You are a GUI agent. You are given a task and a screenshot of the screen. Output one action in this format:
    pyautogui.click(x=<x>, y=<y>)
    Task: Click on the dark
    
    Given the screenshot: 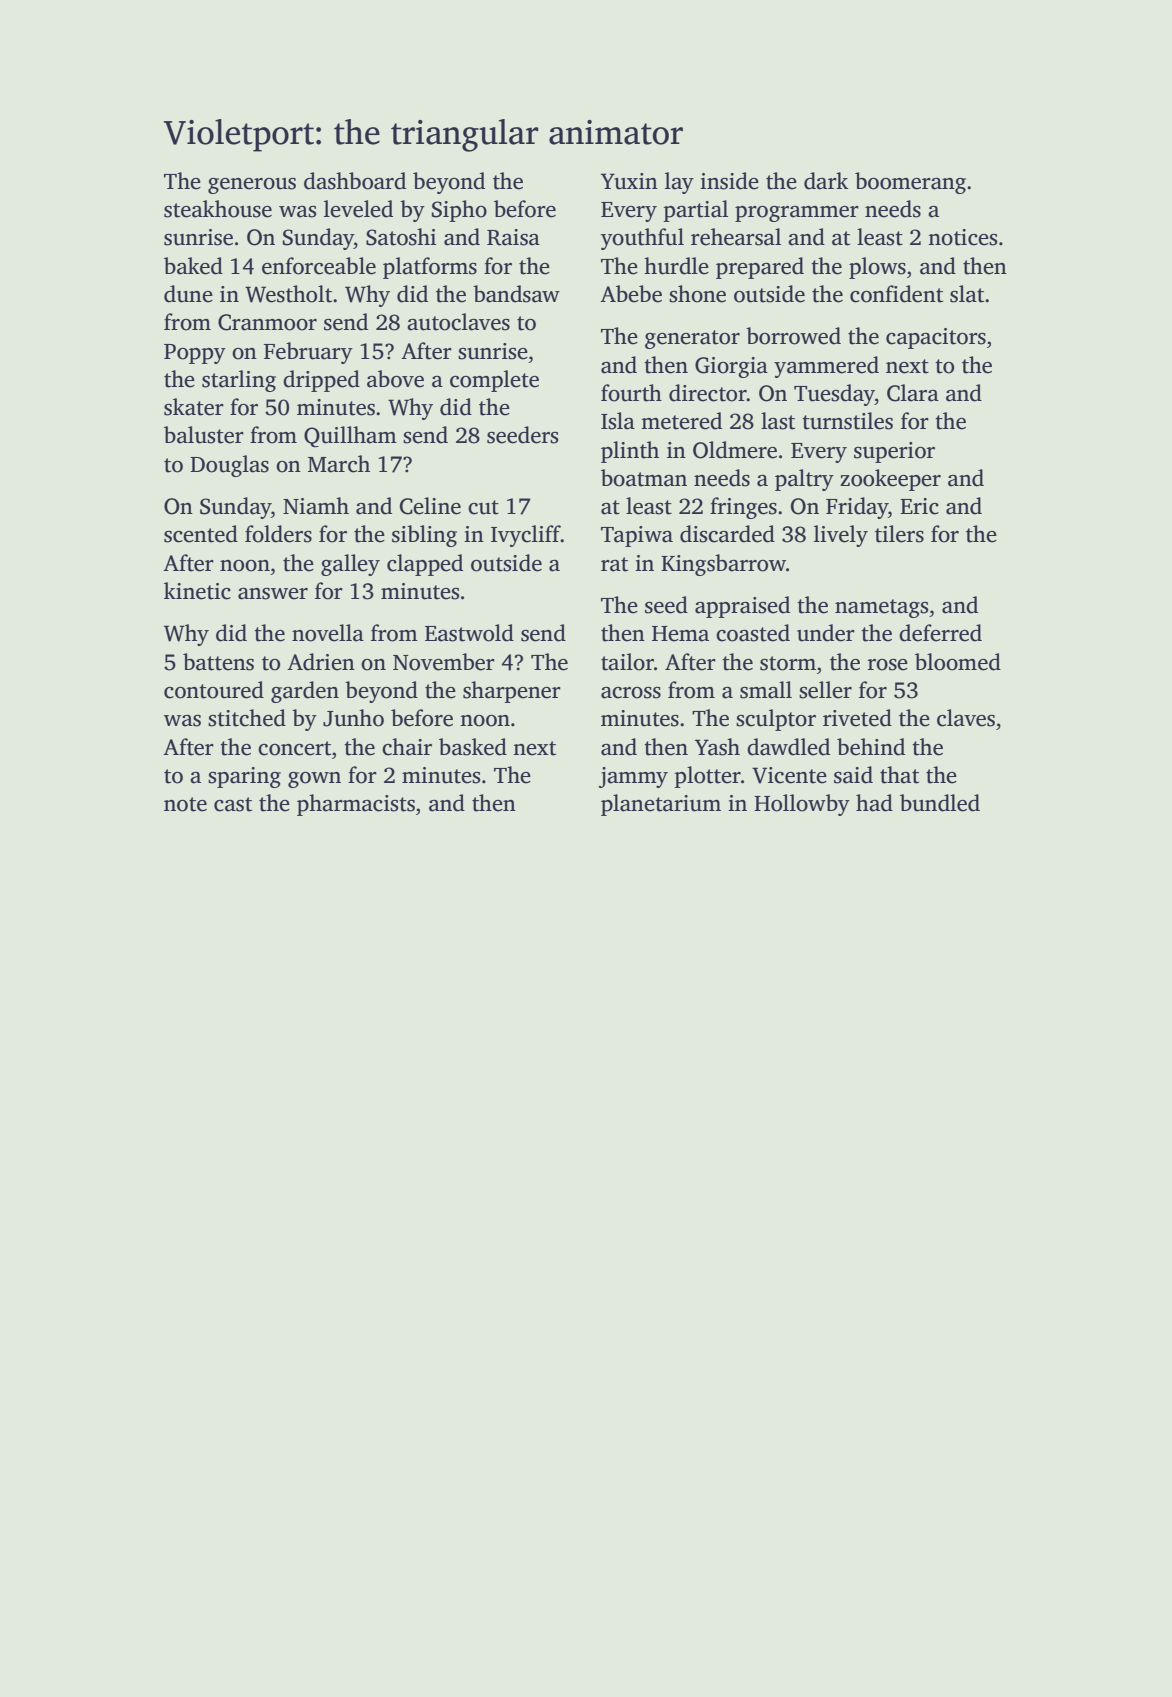 What is the action you would take?
    pyautogui.click(x=826, y=181)
